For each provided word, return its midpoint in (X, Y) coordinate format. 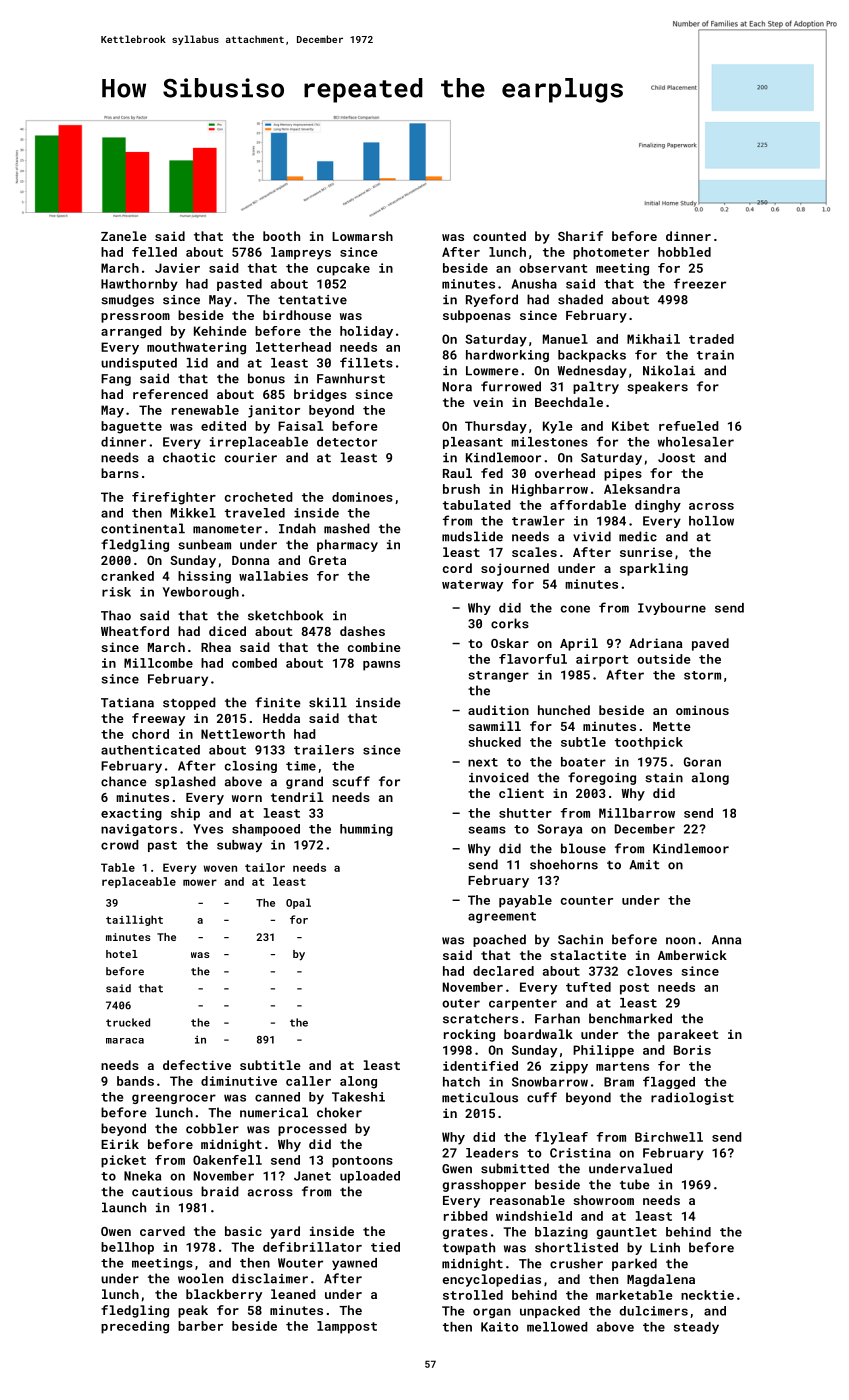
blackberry (224, 1295)
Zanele (124, 236)
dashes (362, 631)
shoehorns (564, 864)
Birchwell (669, 1137)
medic (638, 536)
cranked (127, 576)
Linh (665, 1247)
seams (487, 830)
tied (385, 1247)
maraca (125, 1041)
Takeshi (358, 1097)
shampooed (266, 830)
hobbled (684, 252)
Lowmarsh (362, 236)
